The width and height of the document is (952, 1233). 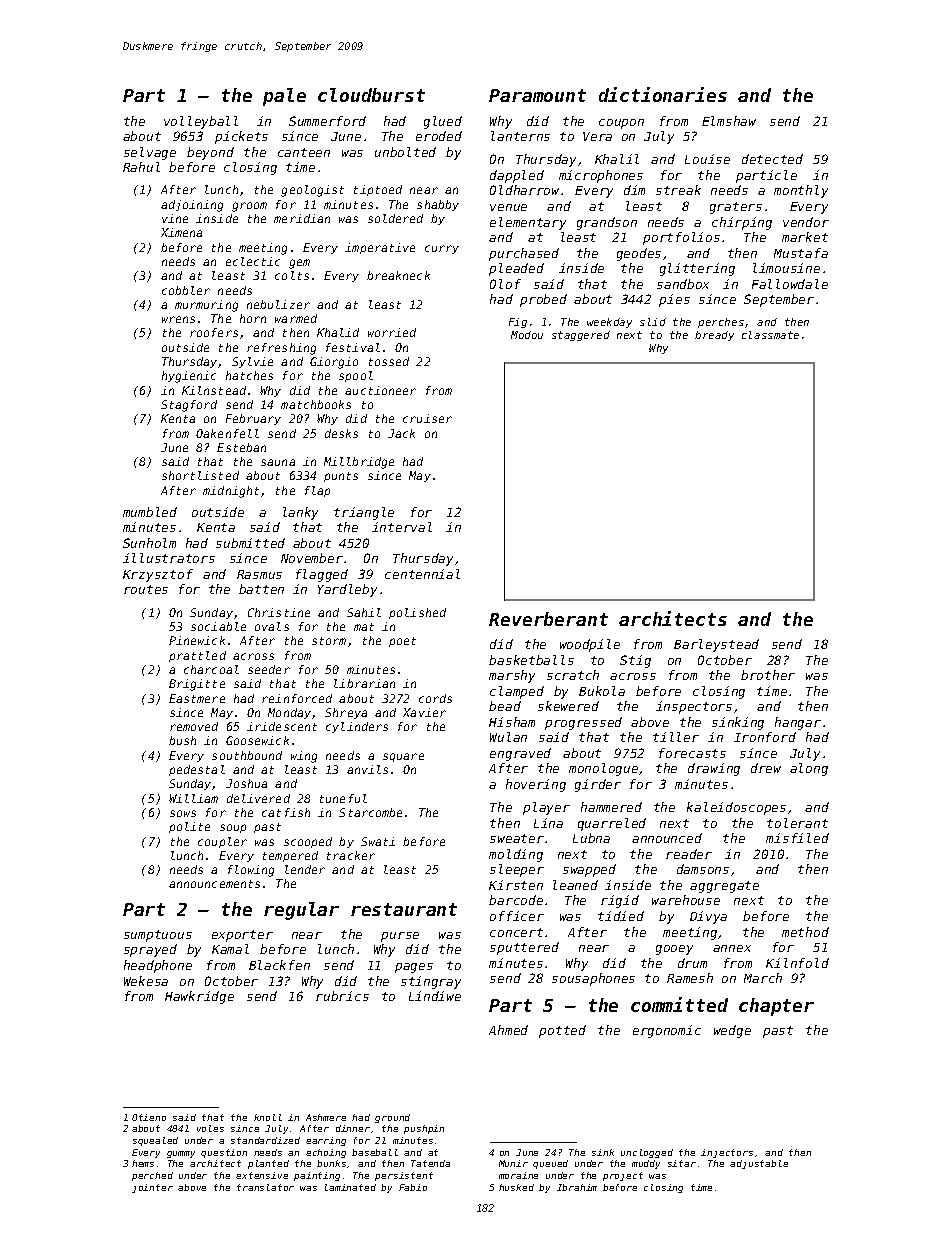 I want to click on forecasts, so click(x=692, y=753).
